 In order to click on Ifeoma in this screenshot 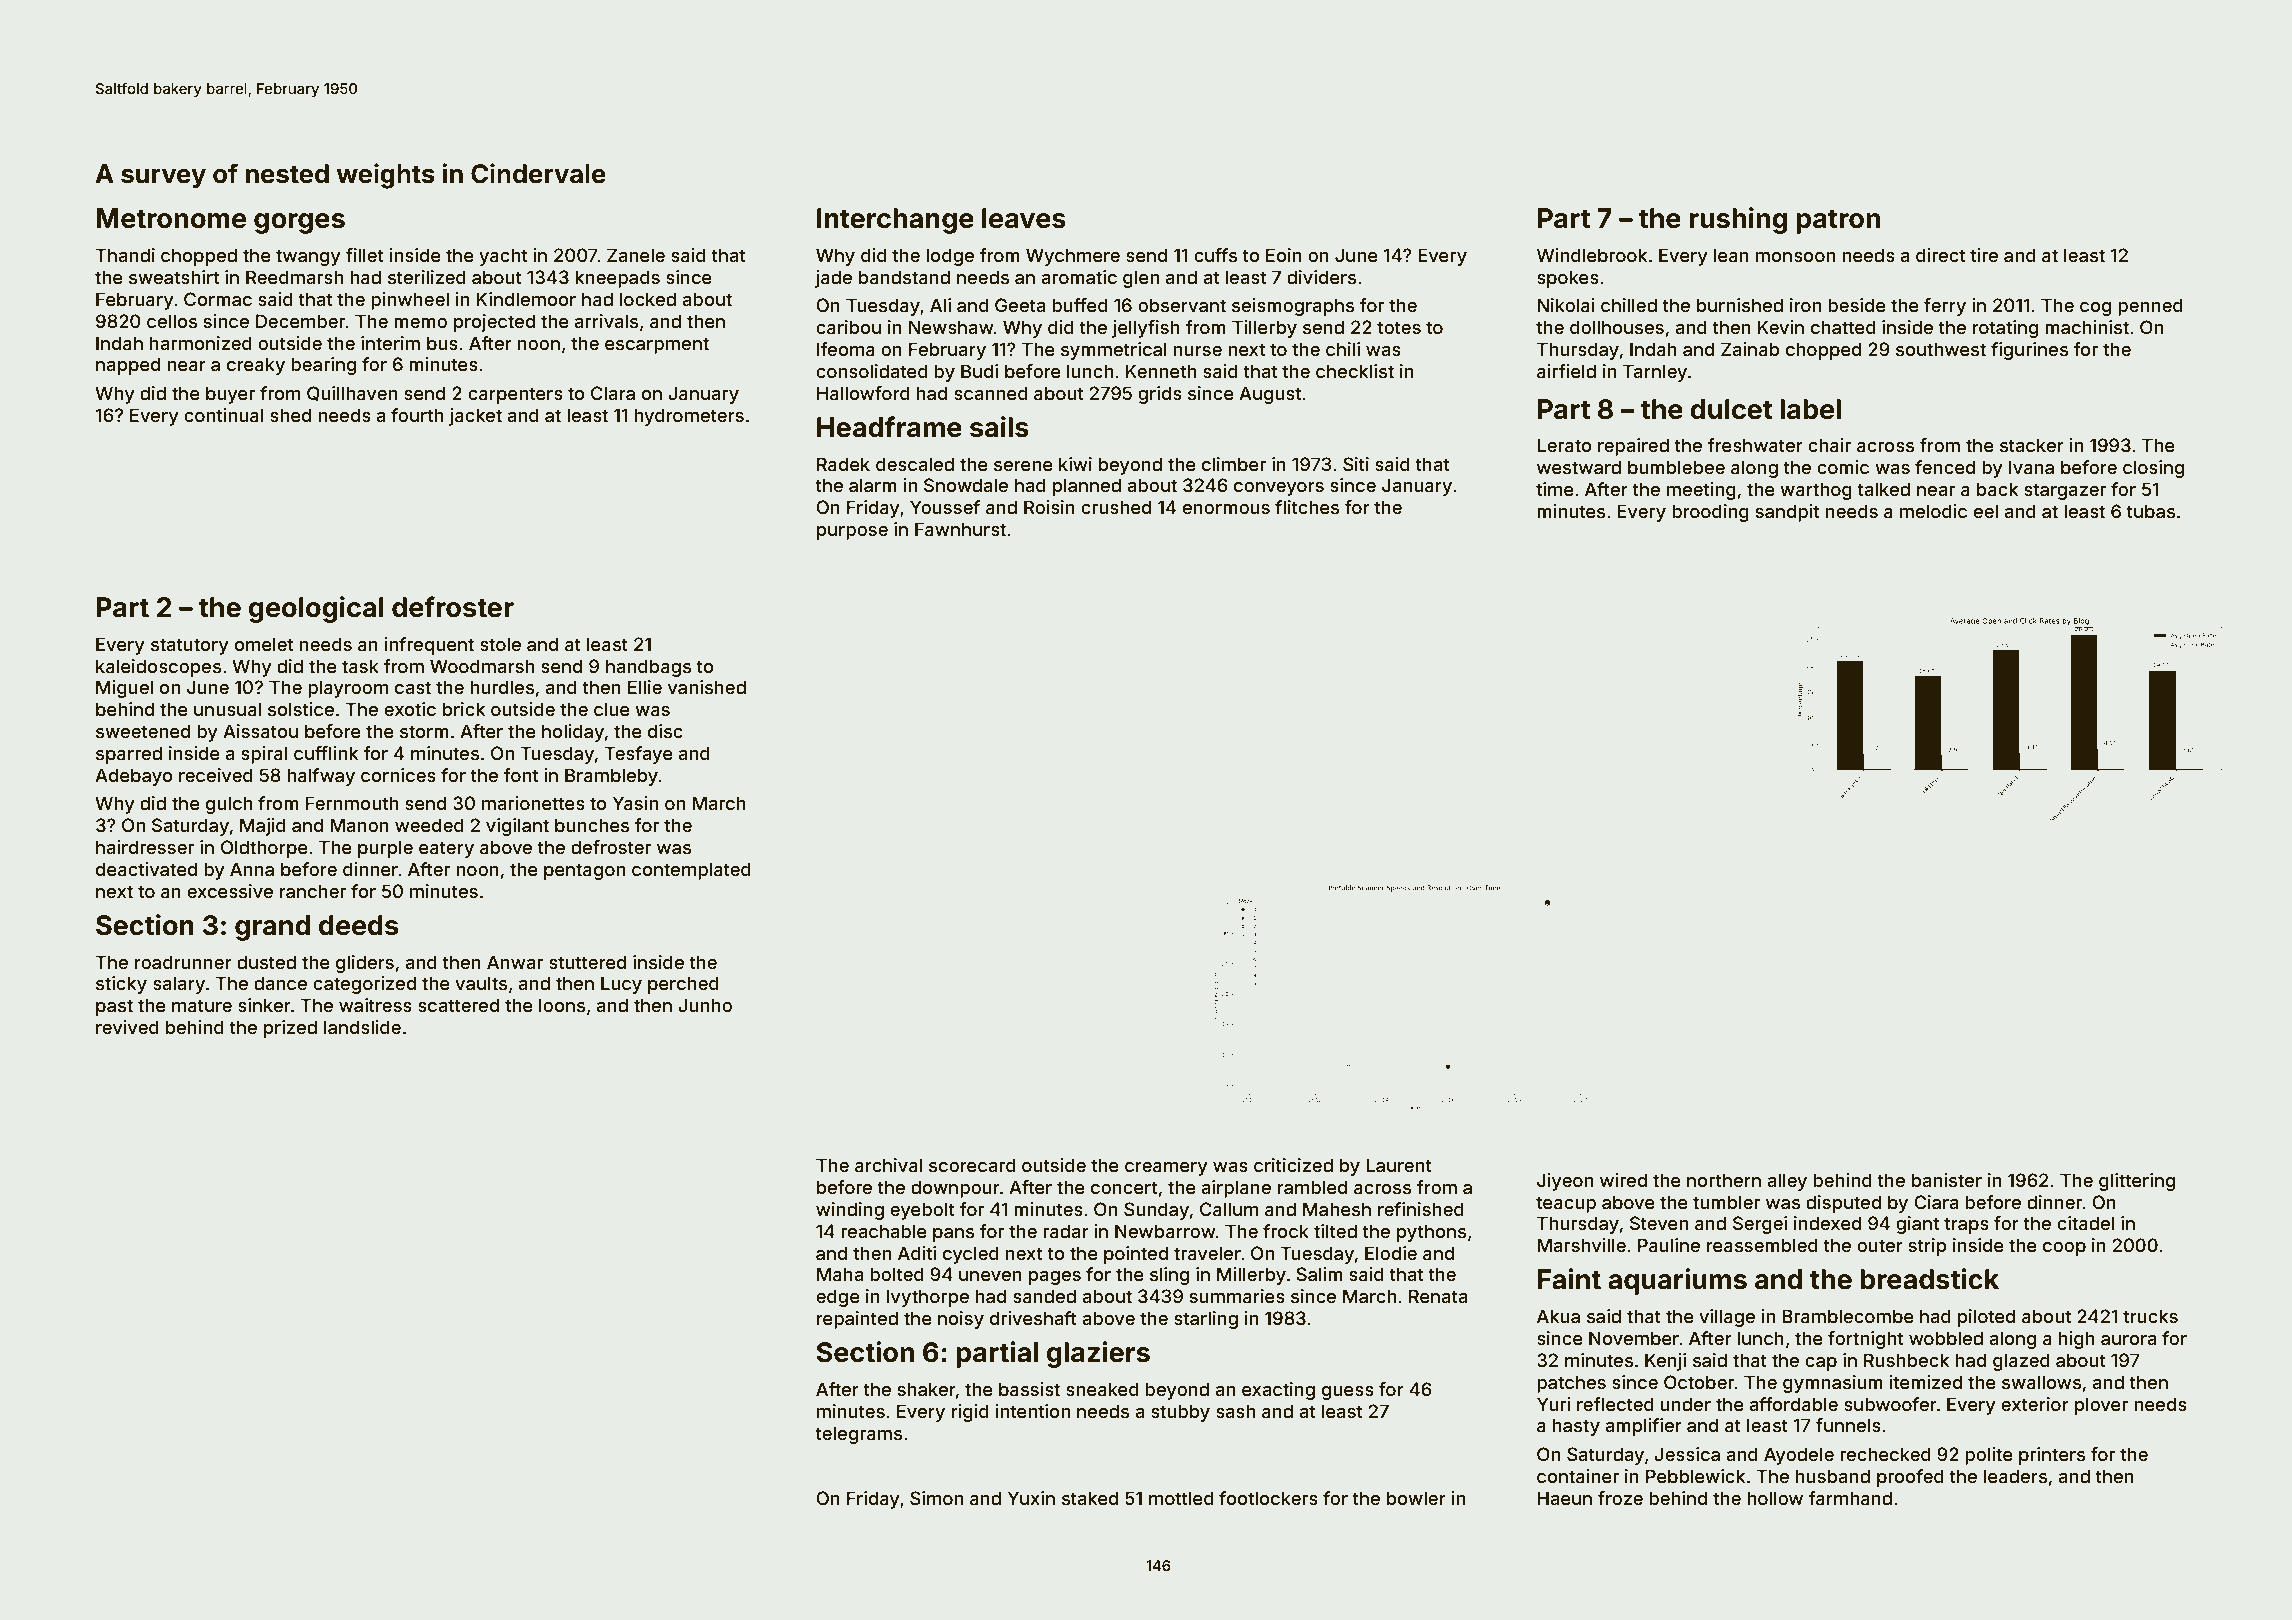, I will do `click(846, 349)`.
